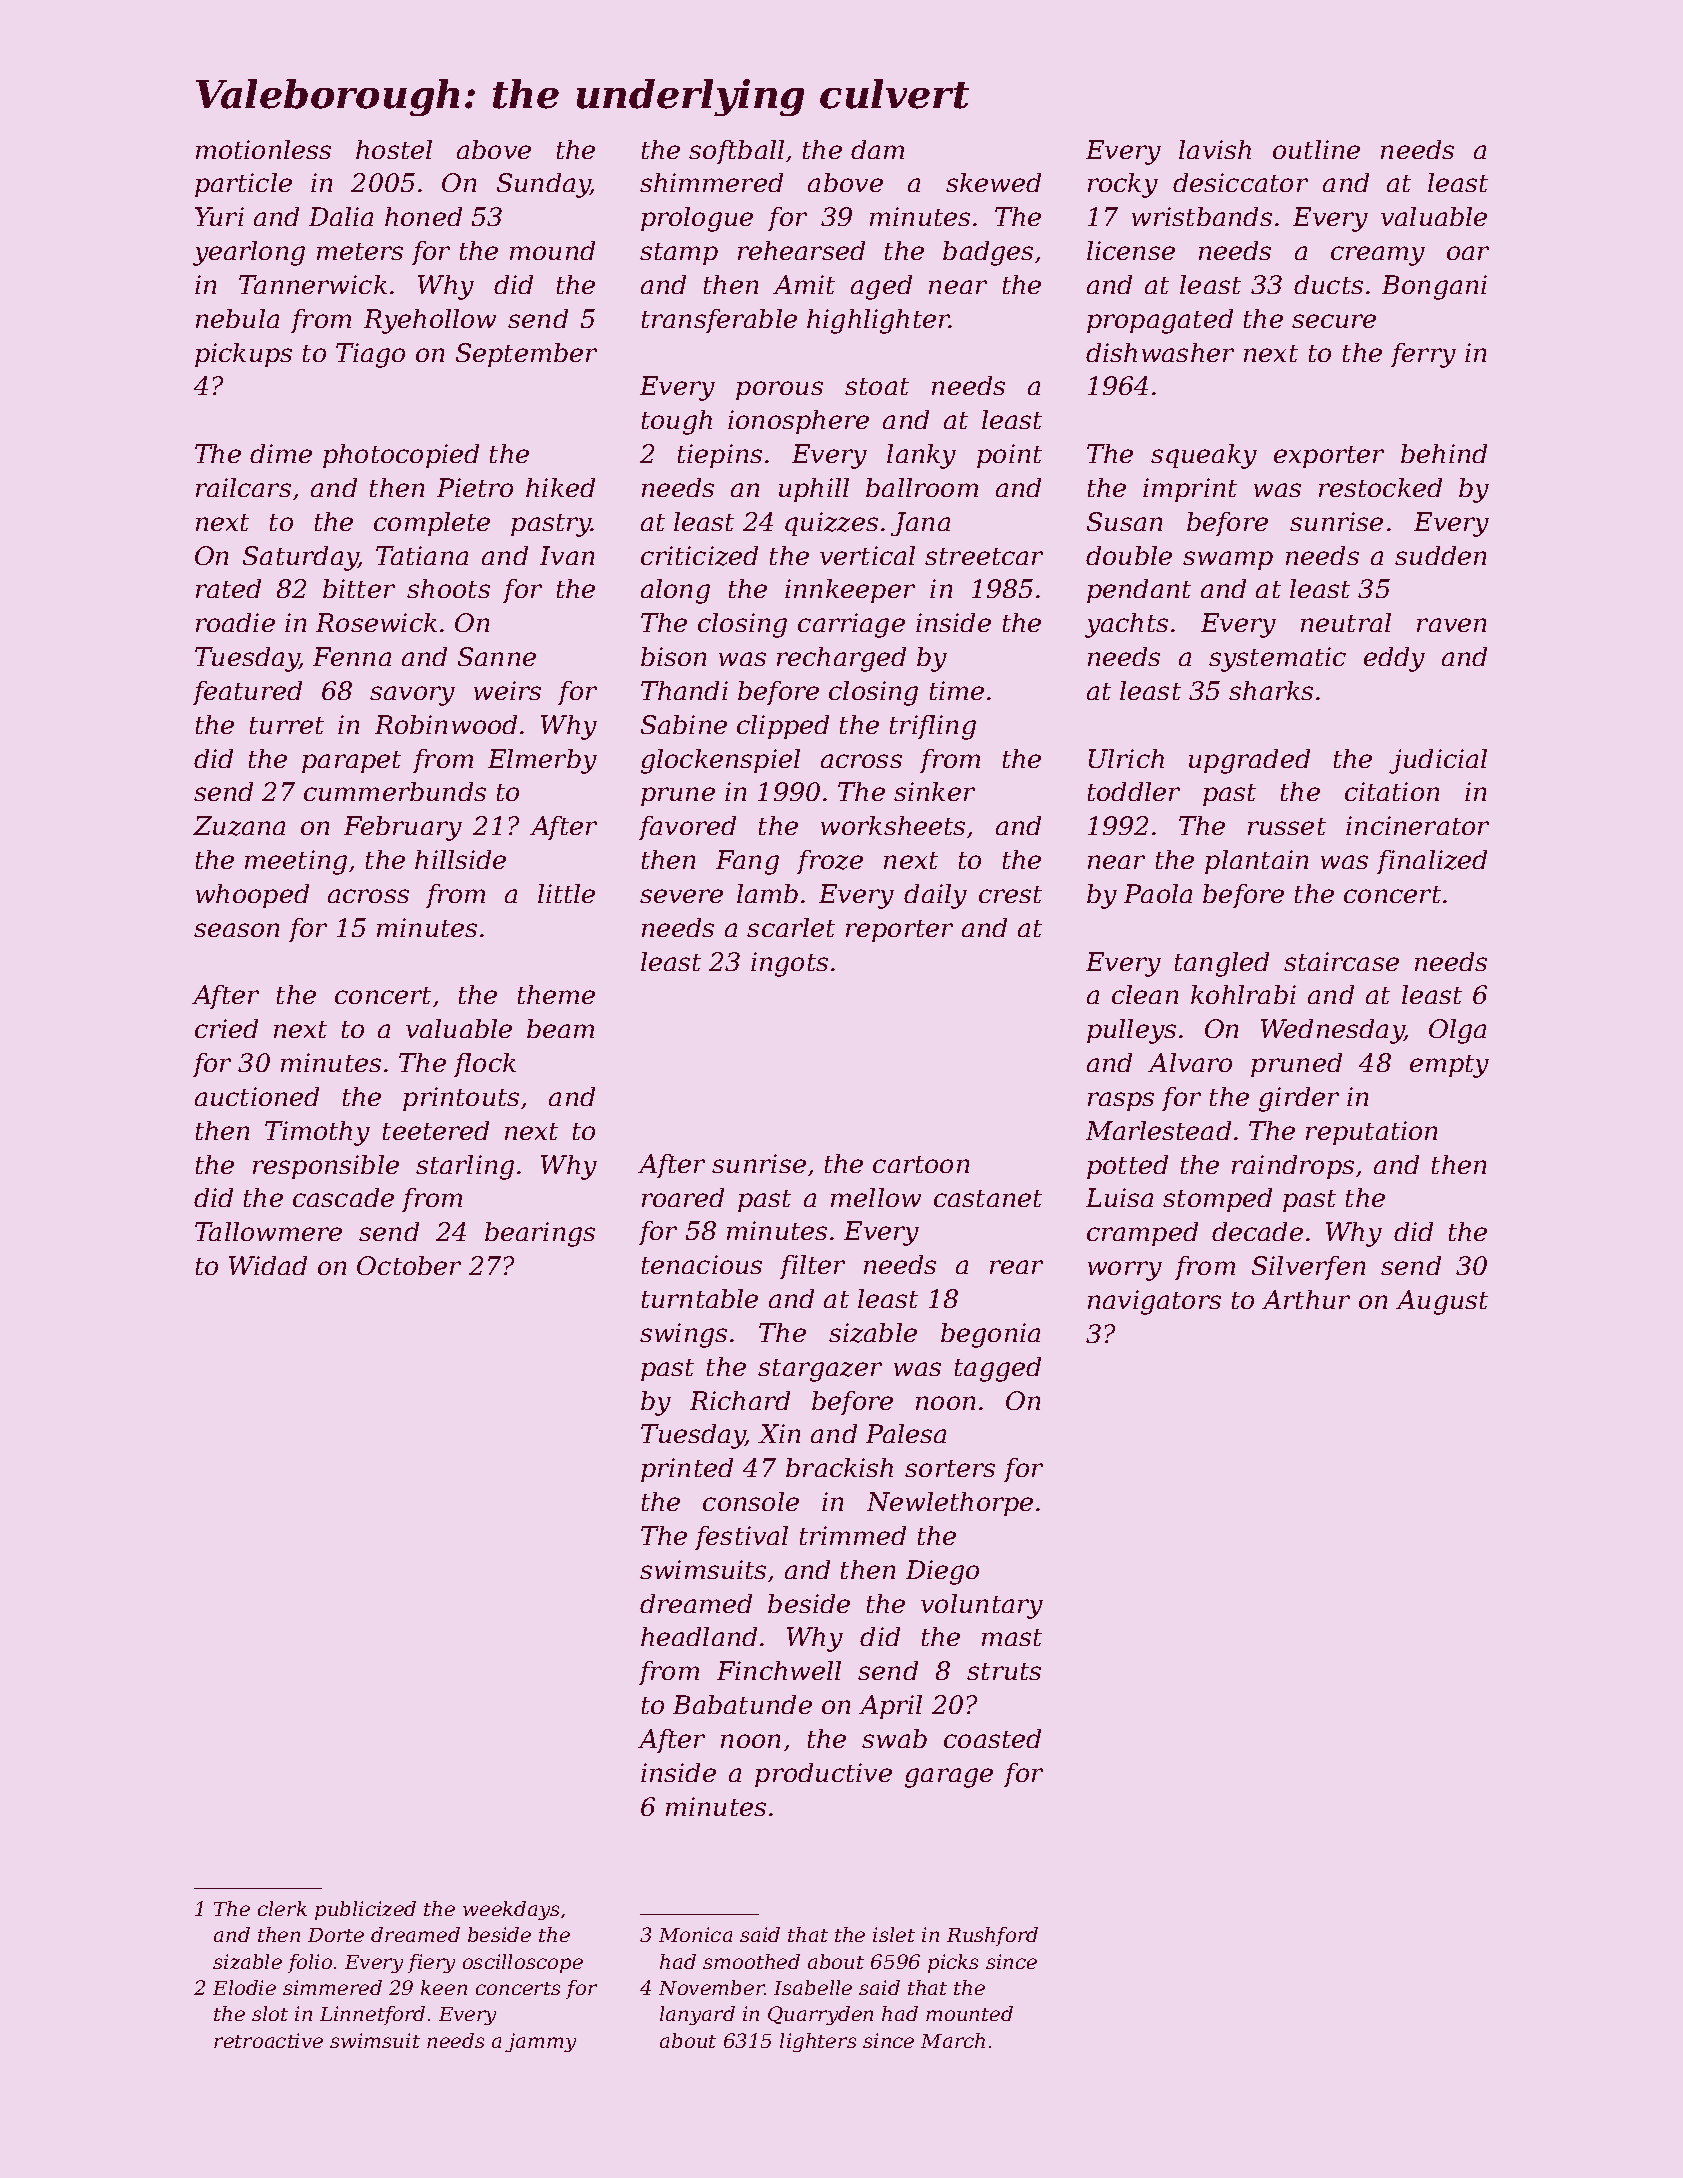 The width and height of the screenshot is (1683, 2178). I want to click on outline, so click(1316, 149).
